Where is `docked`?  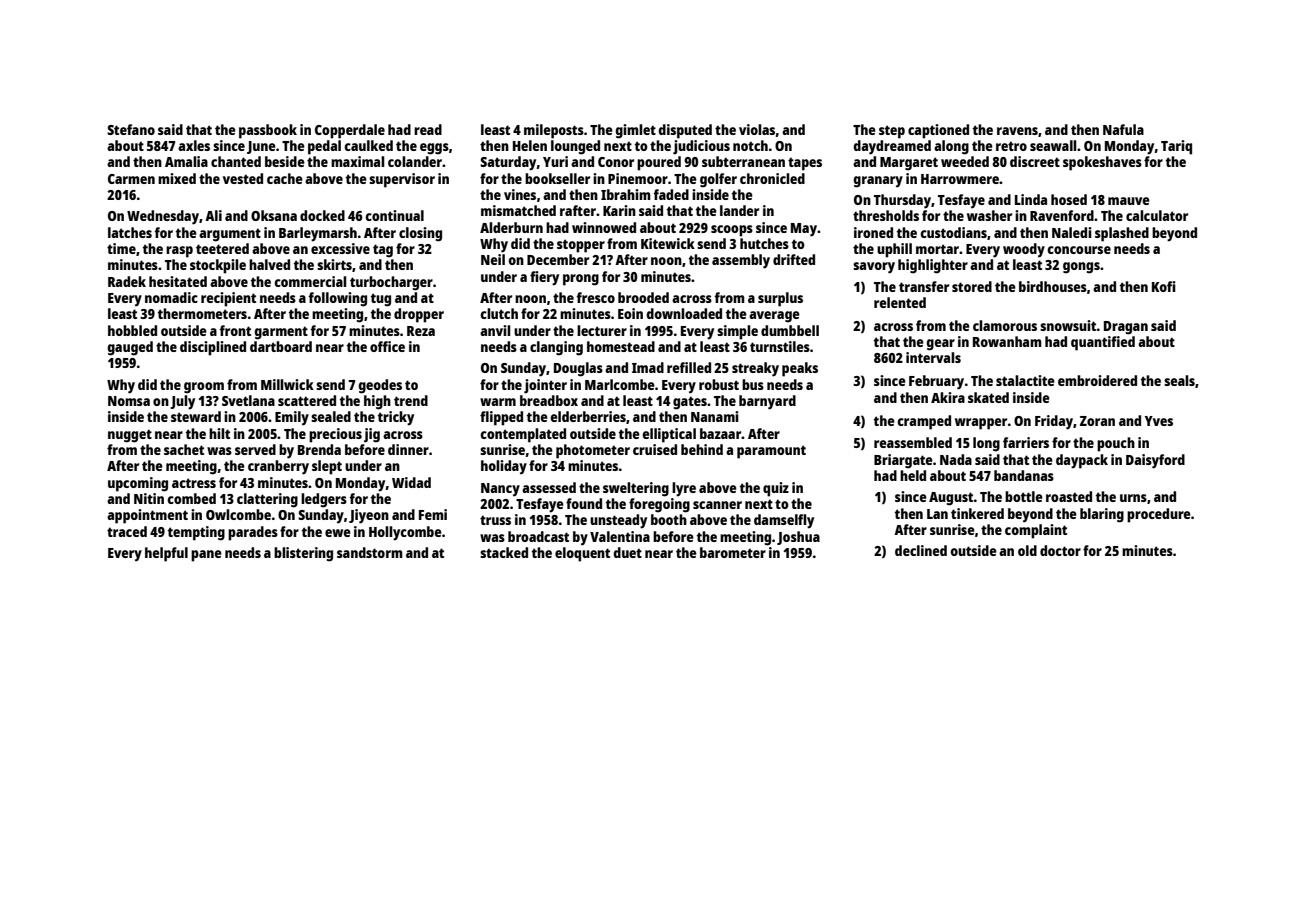
docked is located at coordinates (322, 215).
